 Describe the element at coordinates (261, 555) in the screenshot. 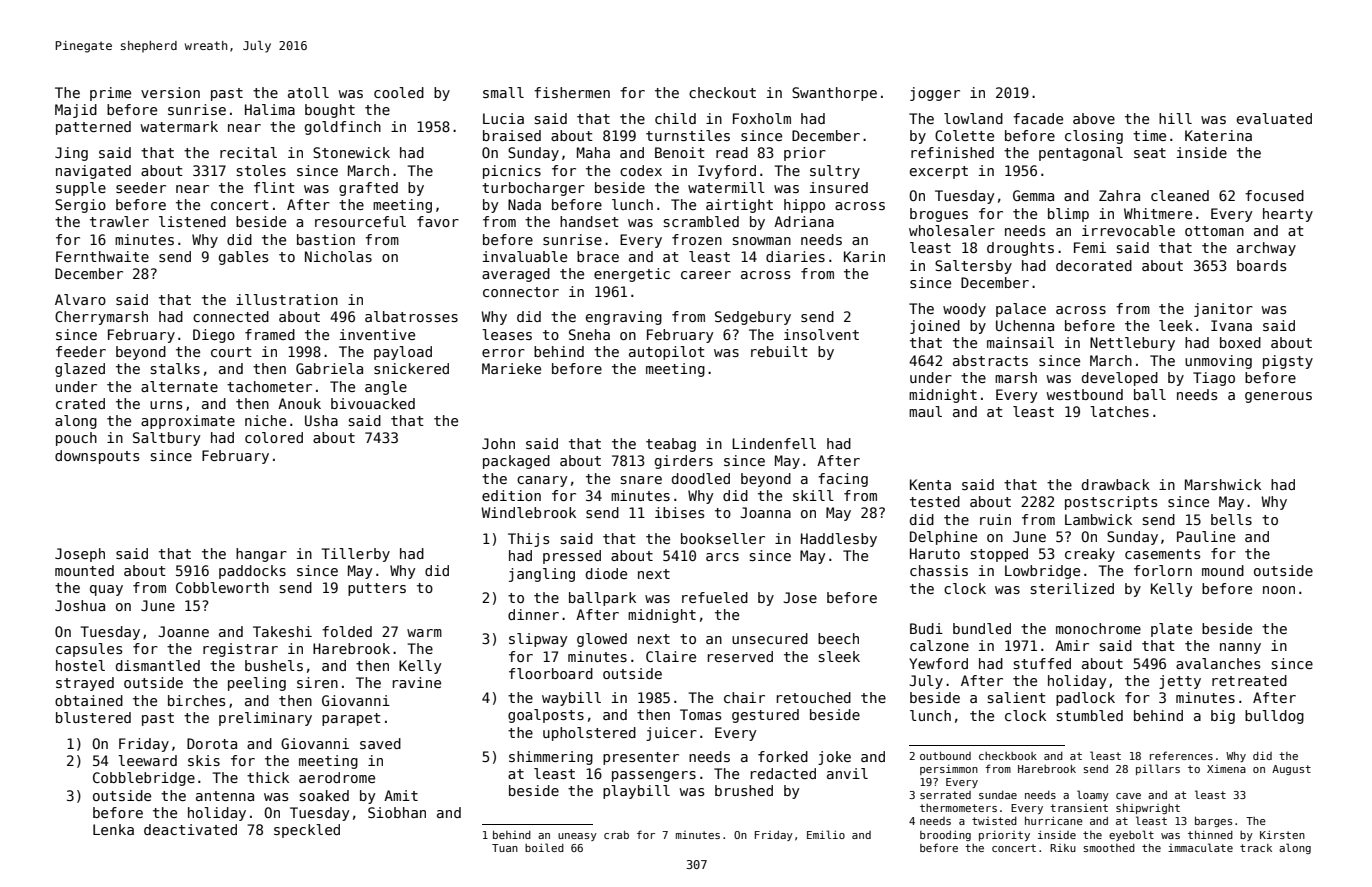

I see `hangar` at that location.
